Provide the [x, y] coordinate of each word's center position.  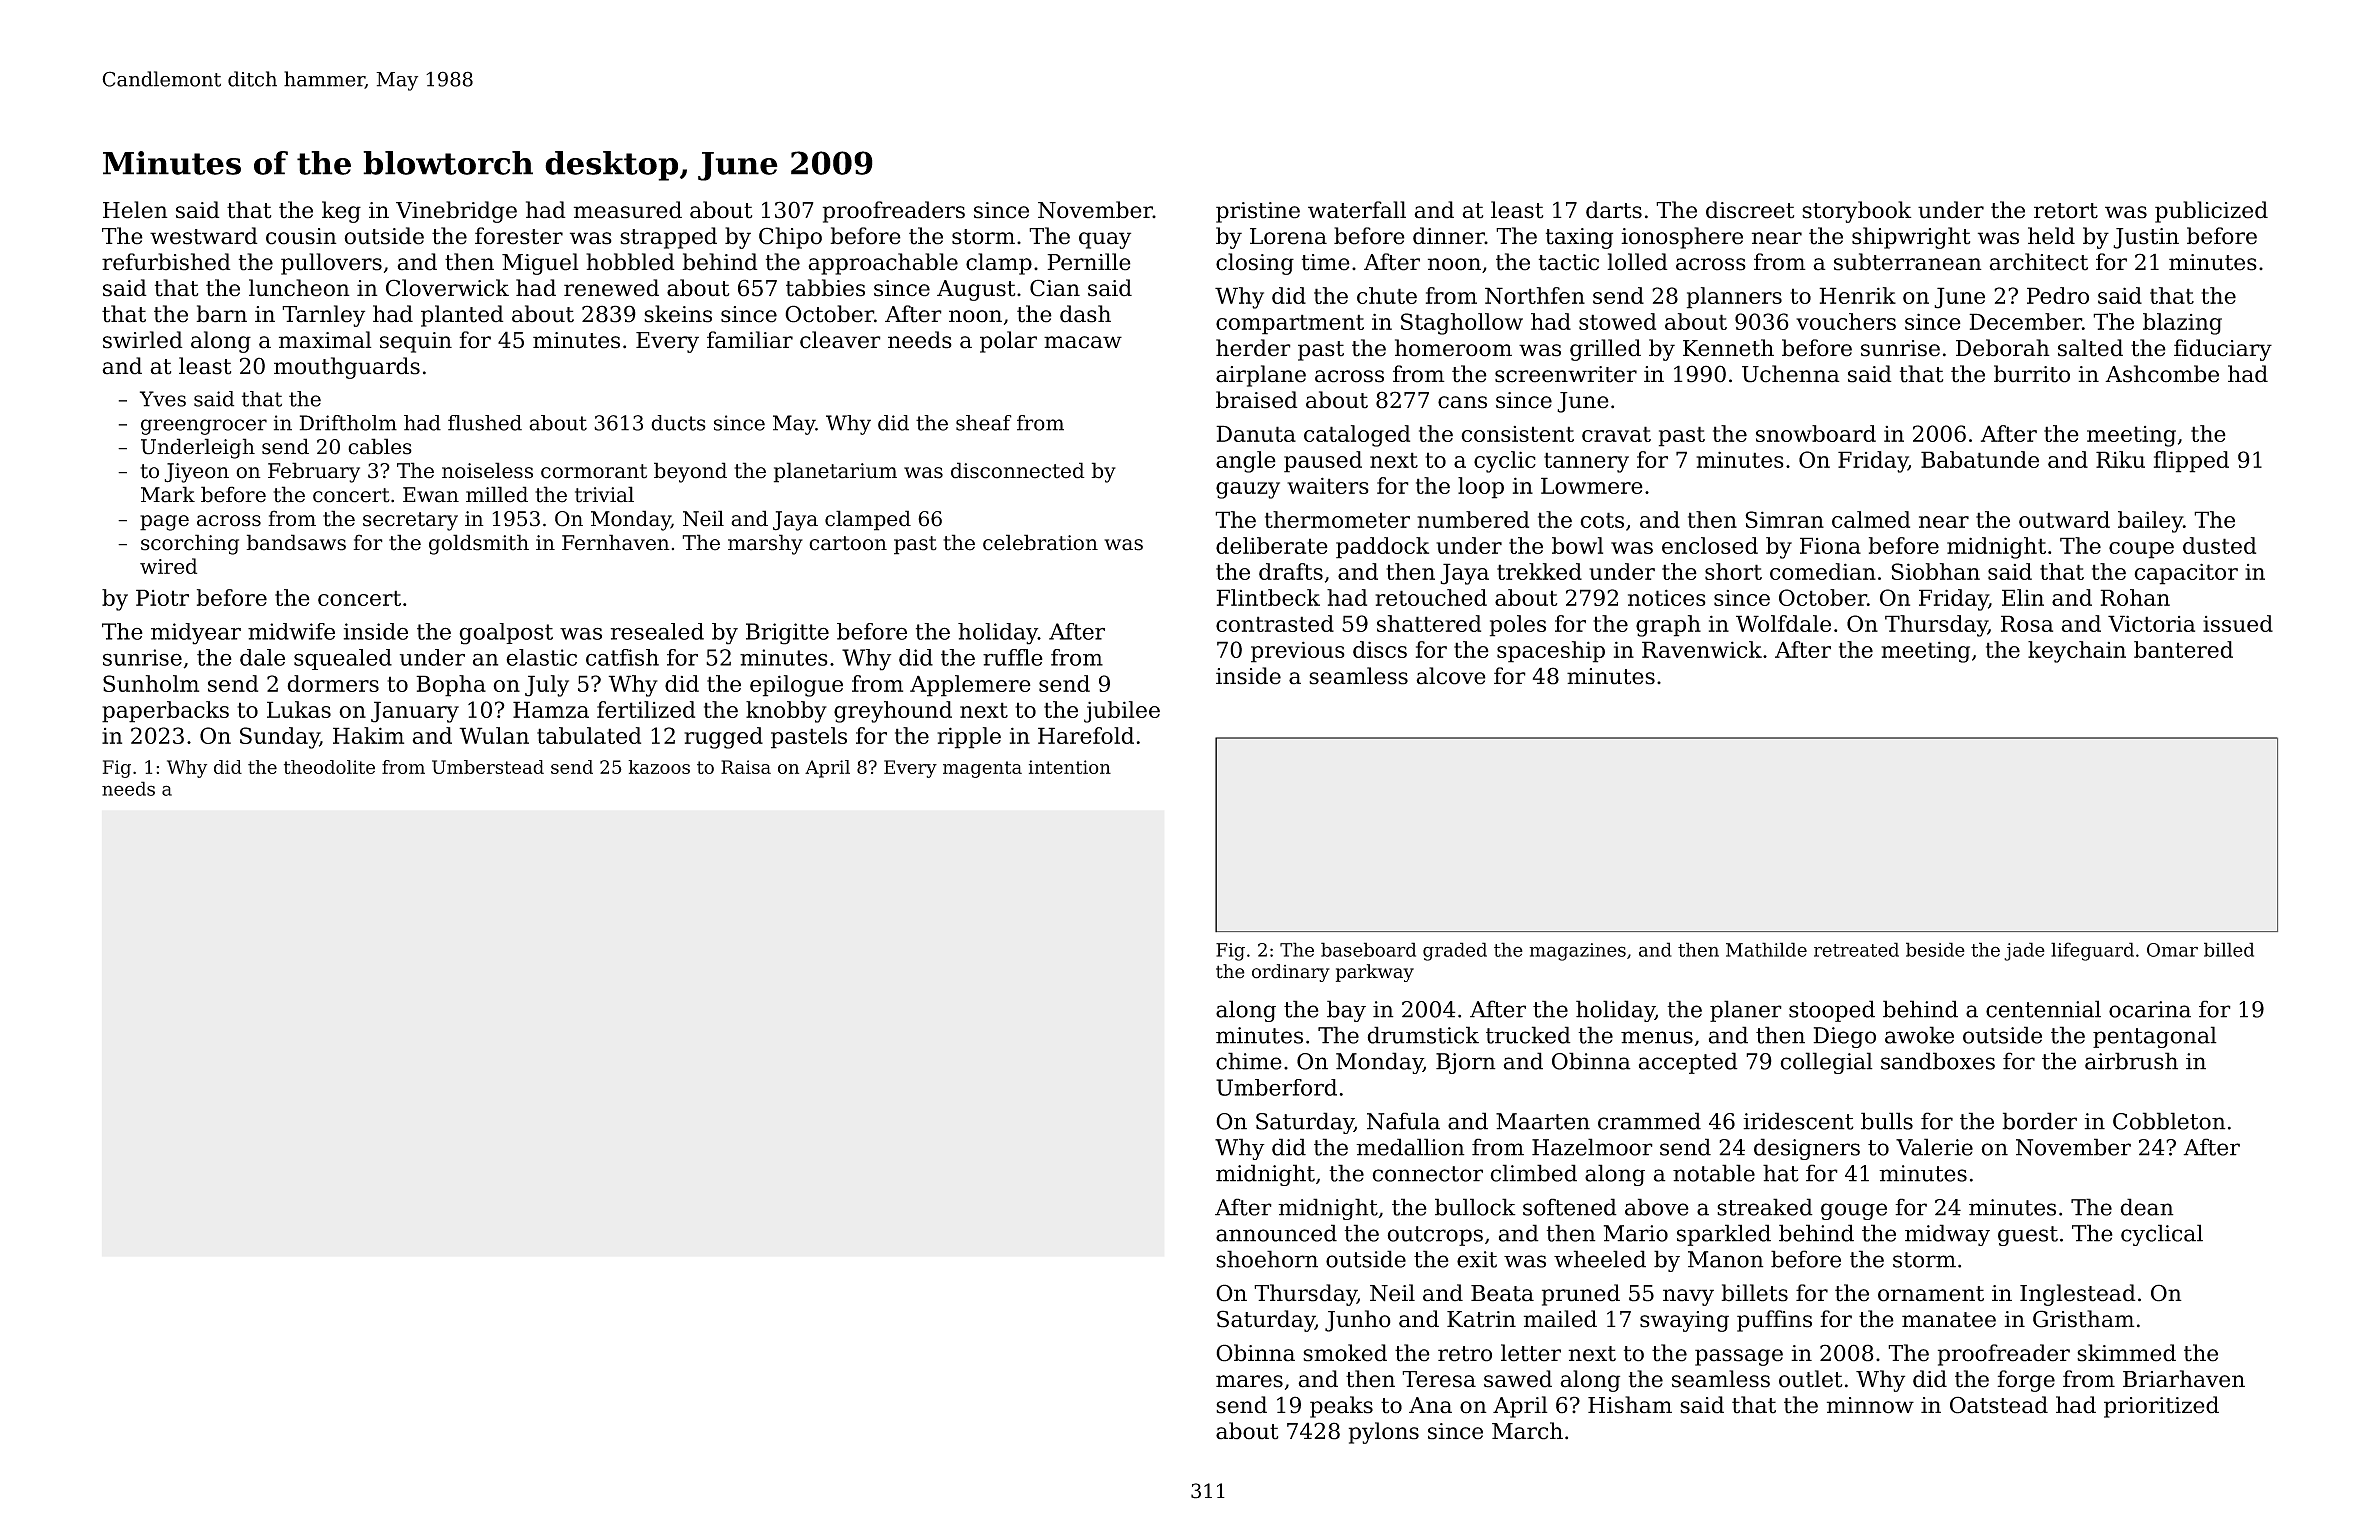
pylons [1384, 1433]
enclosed [1710, 545]
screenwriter [1566, 374]
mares [1249, 1381]
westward [204, 236]
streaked [1765, 1207]
